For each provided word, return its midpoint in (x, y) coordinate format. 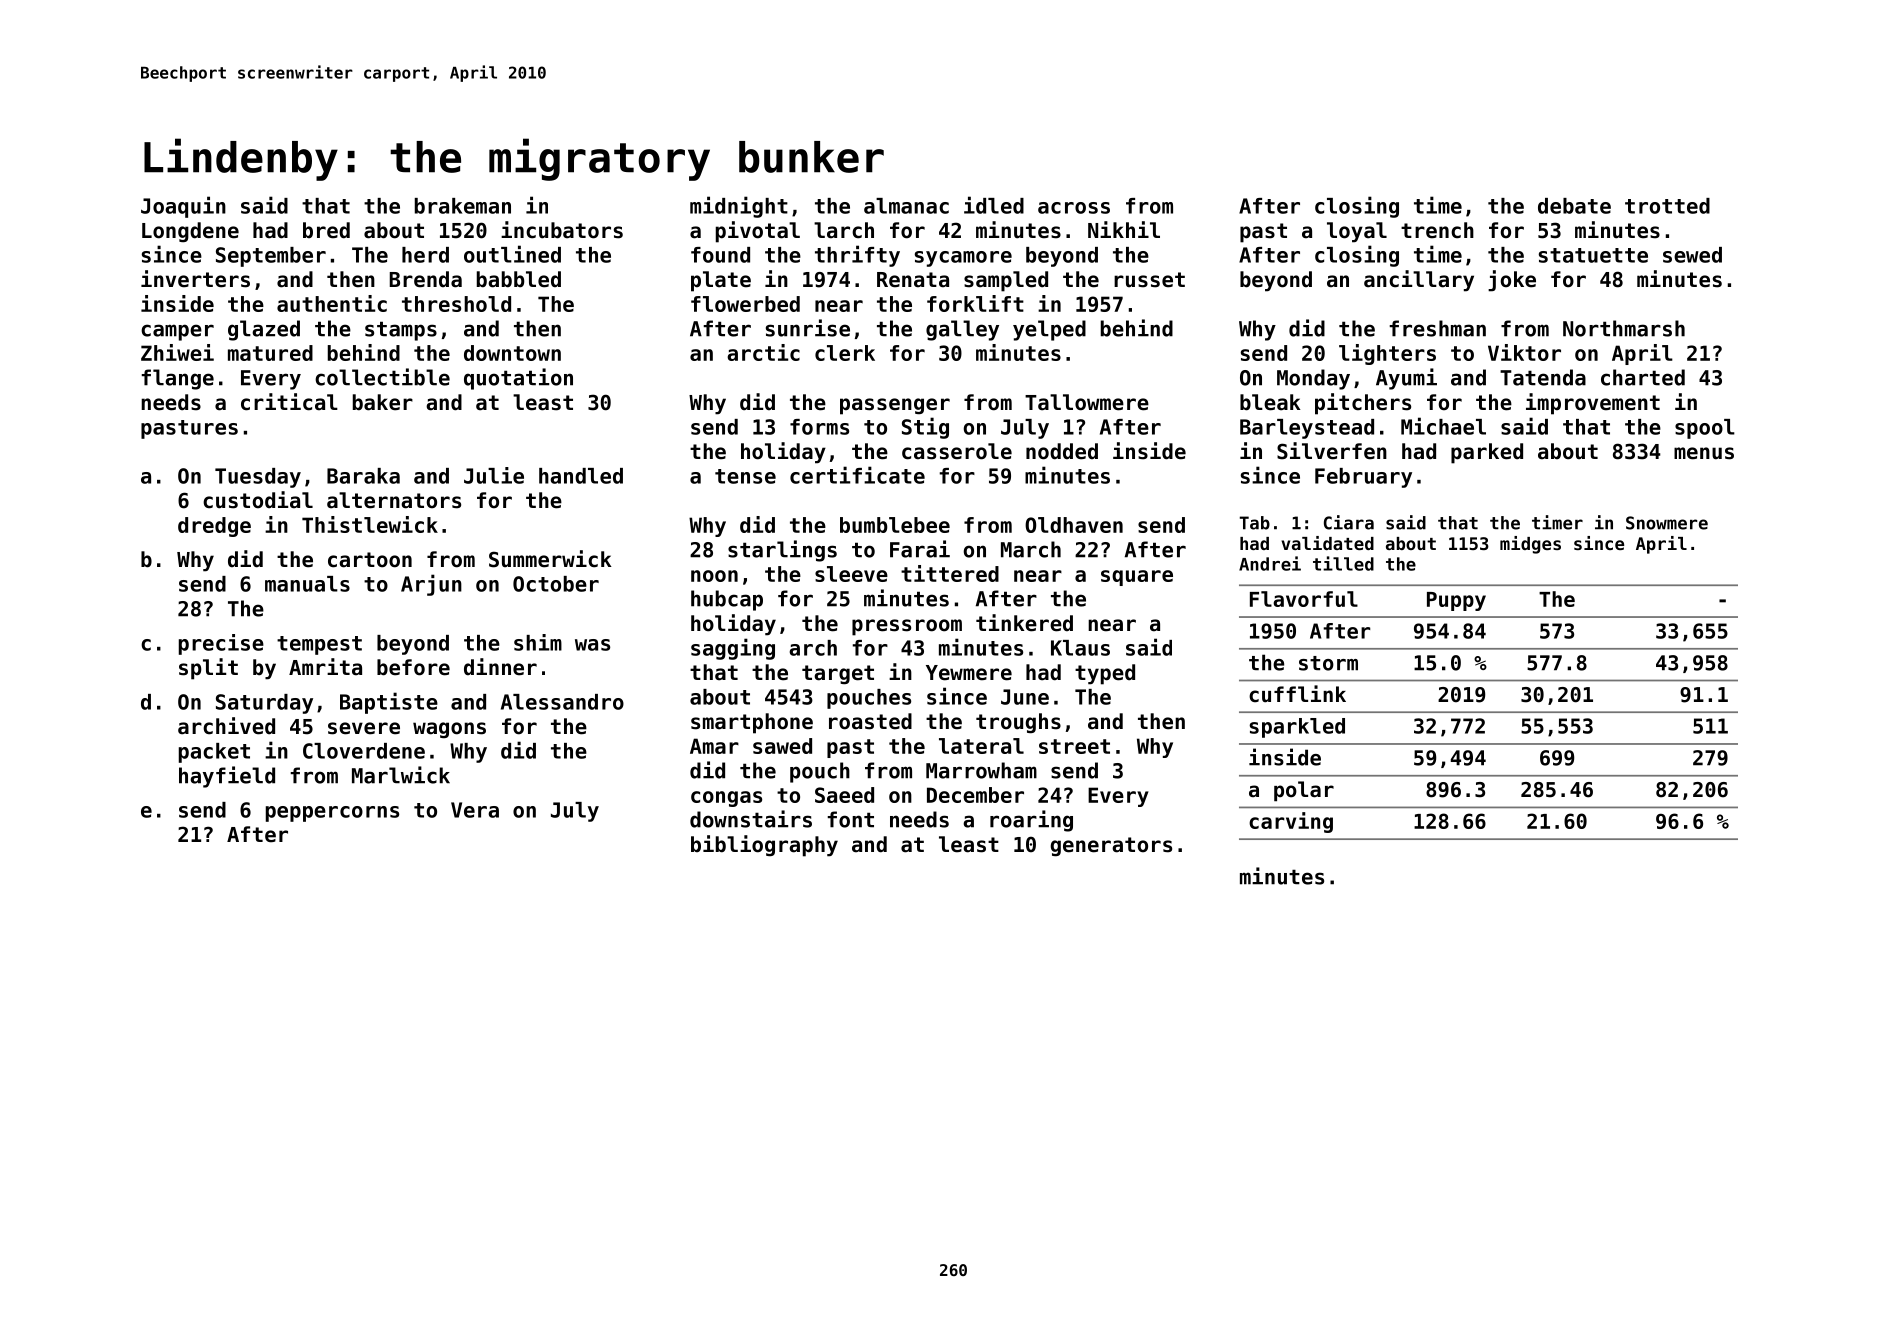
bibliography (764, 846)
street (1074, 746)
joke (1512, 281)
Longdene (190, 232)
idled (994, 205)
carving (1291, 822)
